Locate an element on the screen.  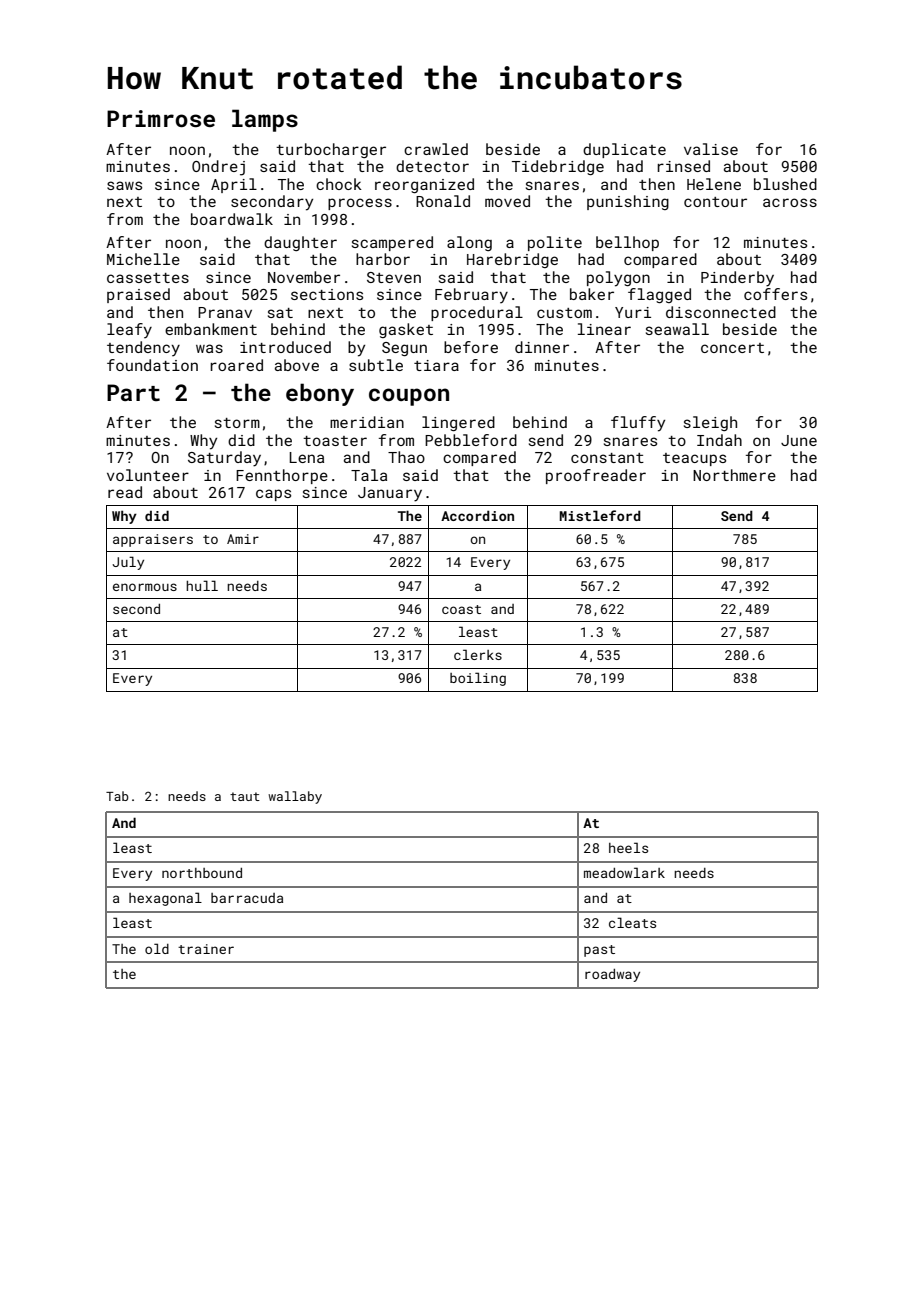
taut is located at coordinates (245, 796).
